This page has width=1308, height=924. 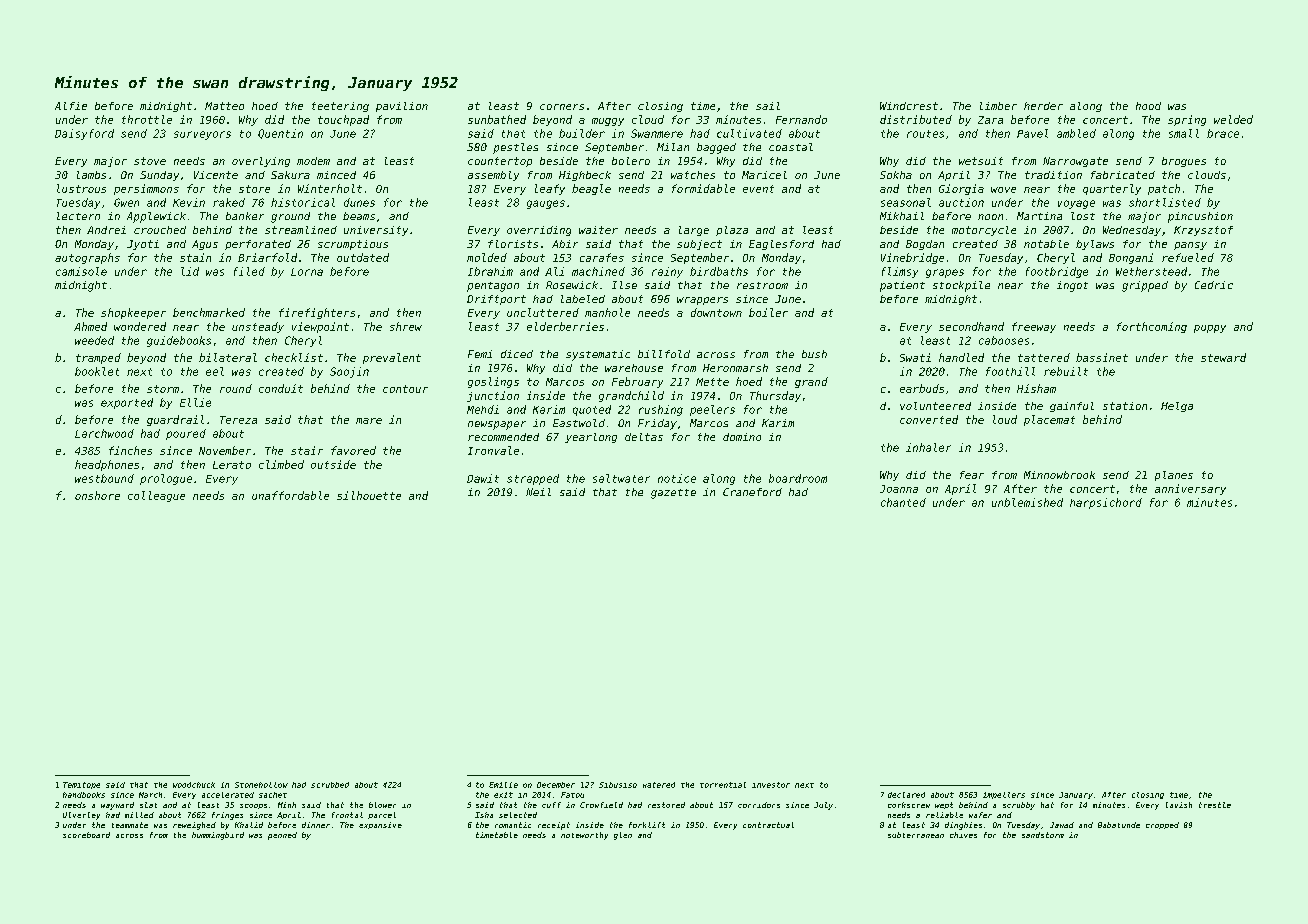 What do you see at coordinates (1233, 119) in the page?
I see `welded` at bounding box center [1233, 119].
